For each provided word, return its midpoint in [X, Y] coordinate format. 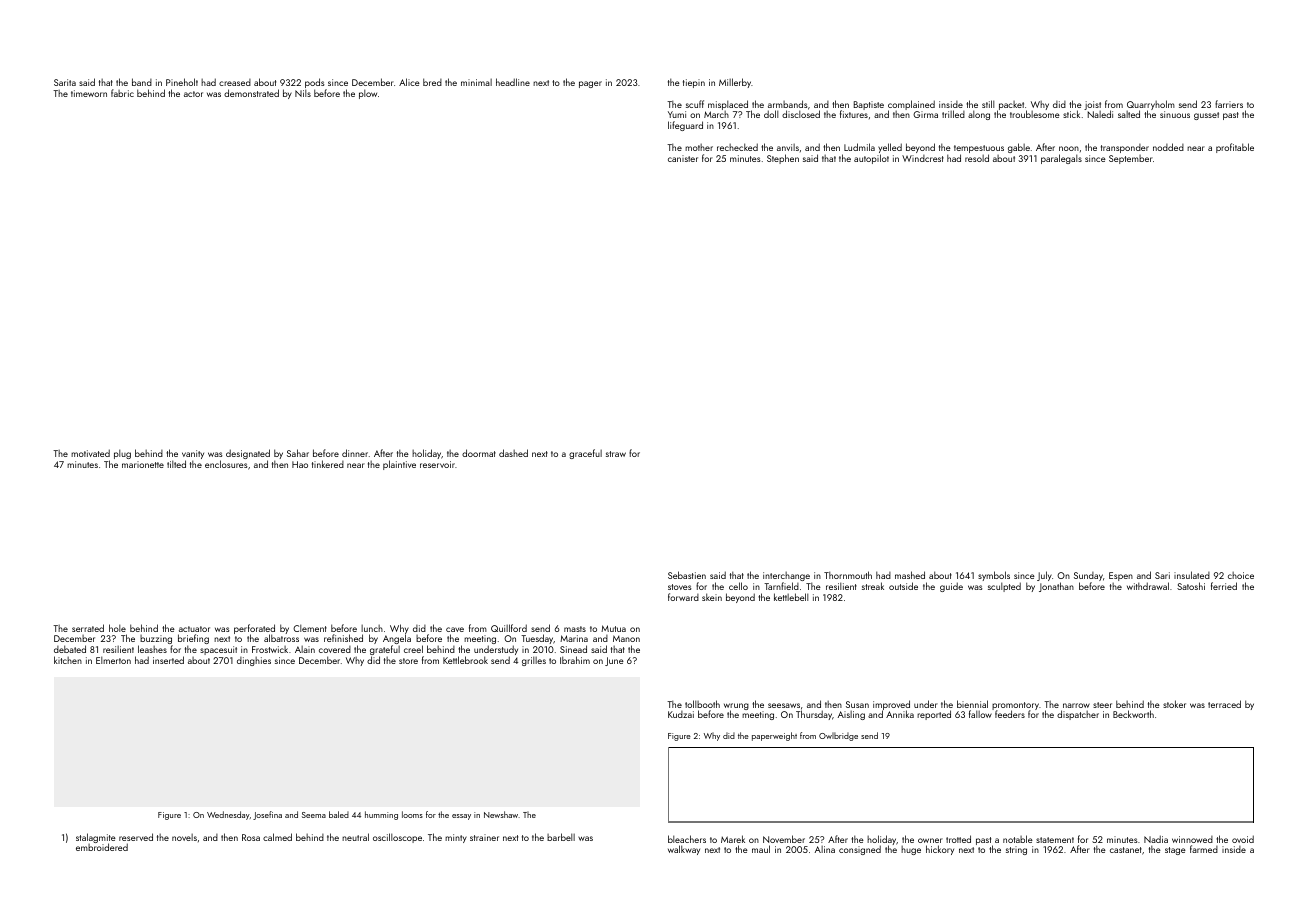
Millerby [735, 83]
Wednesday [228, 815]
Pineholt [182, 82]
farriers [1229, 104]
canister [683, 158]
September [1131, 159]
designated [248, 454]
